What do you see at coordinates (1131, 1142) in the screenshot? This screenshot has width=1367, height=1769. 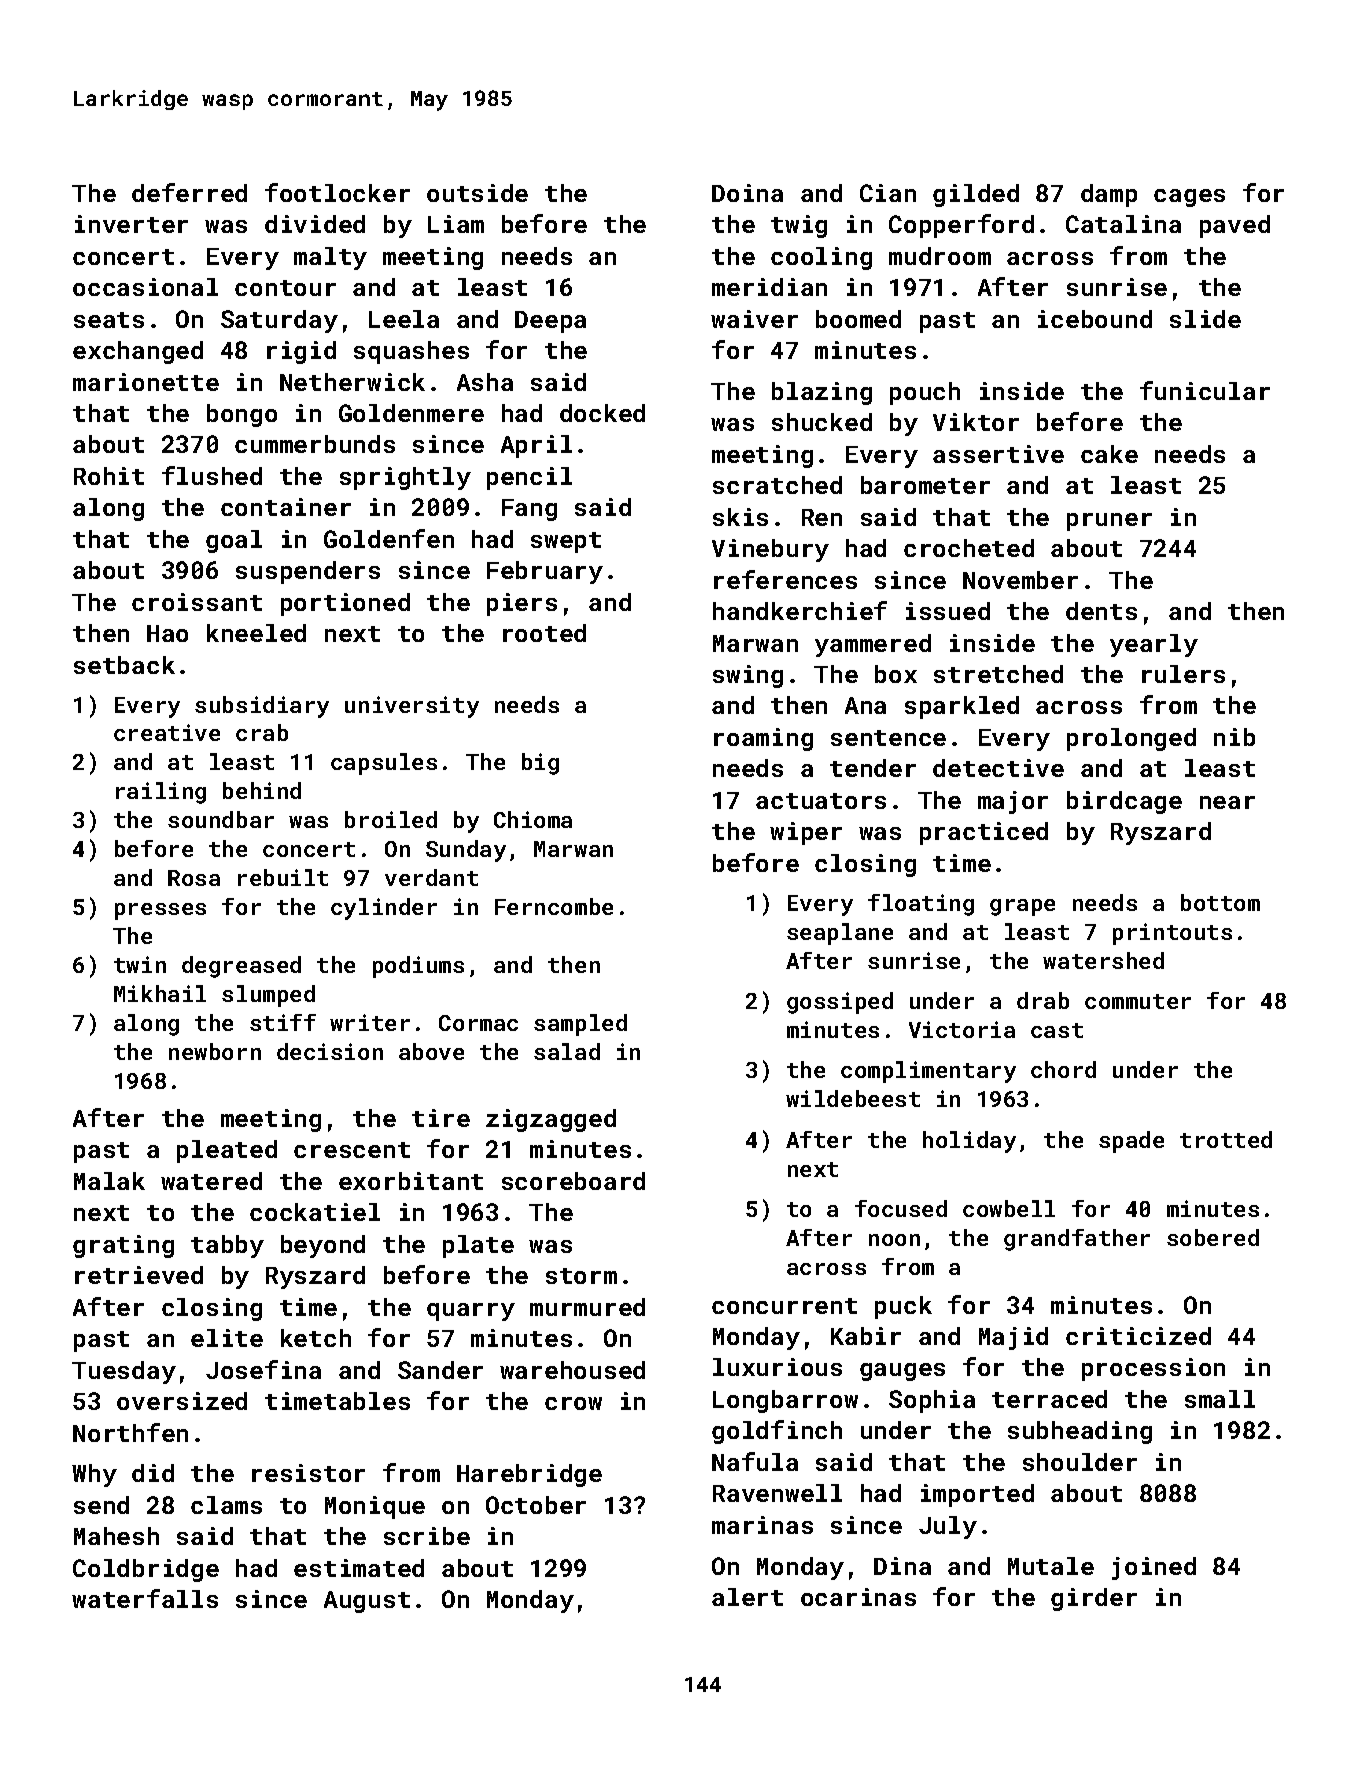 I see `spade` at bounding box center [1131, 1142].
